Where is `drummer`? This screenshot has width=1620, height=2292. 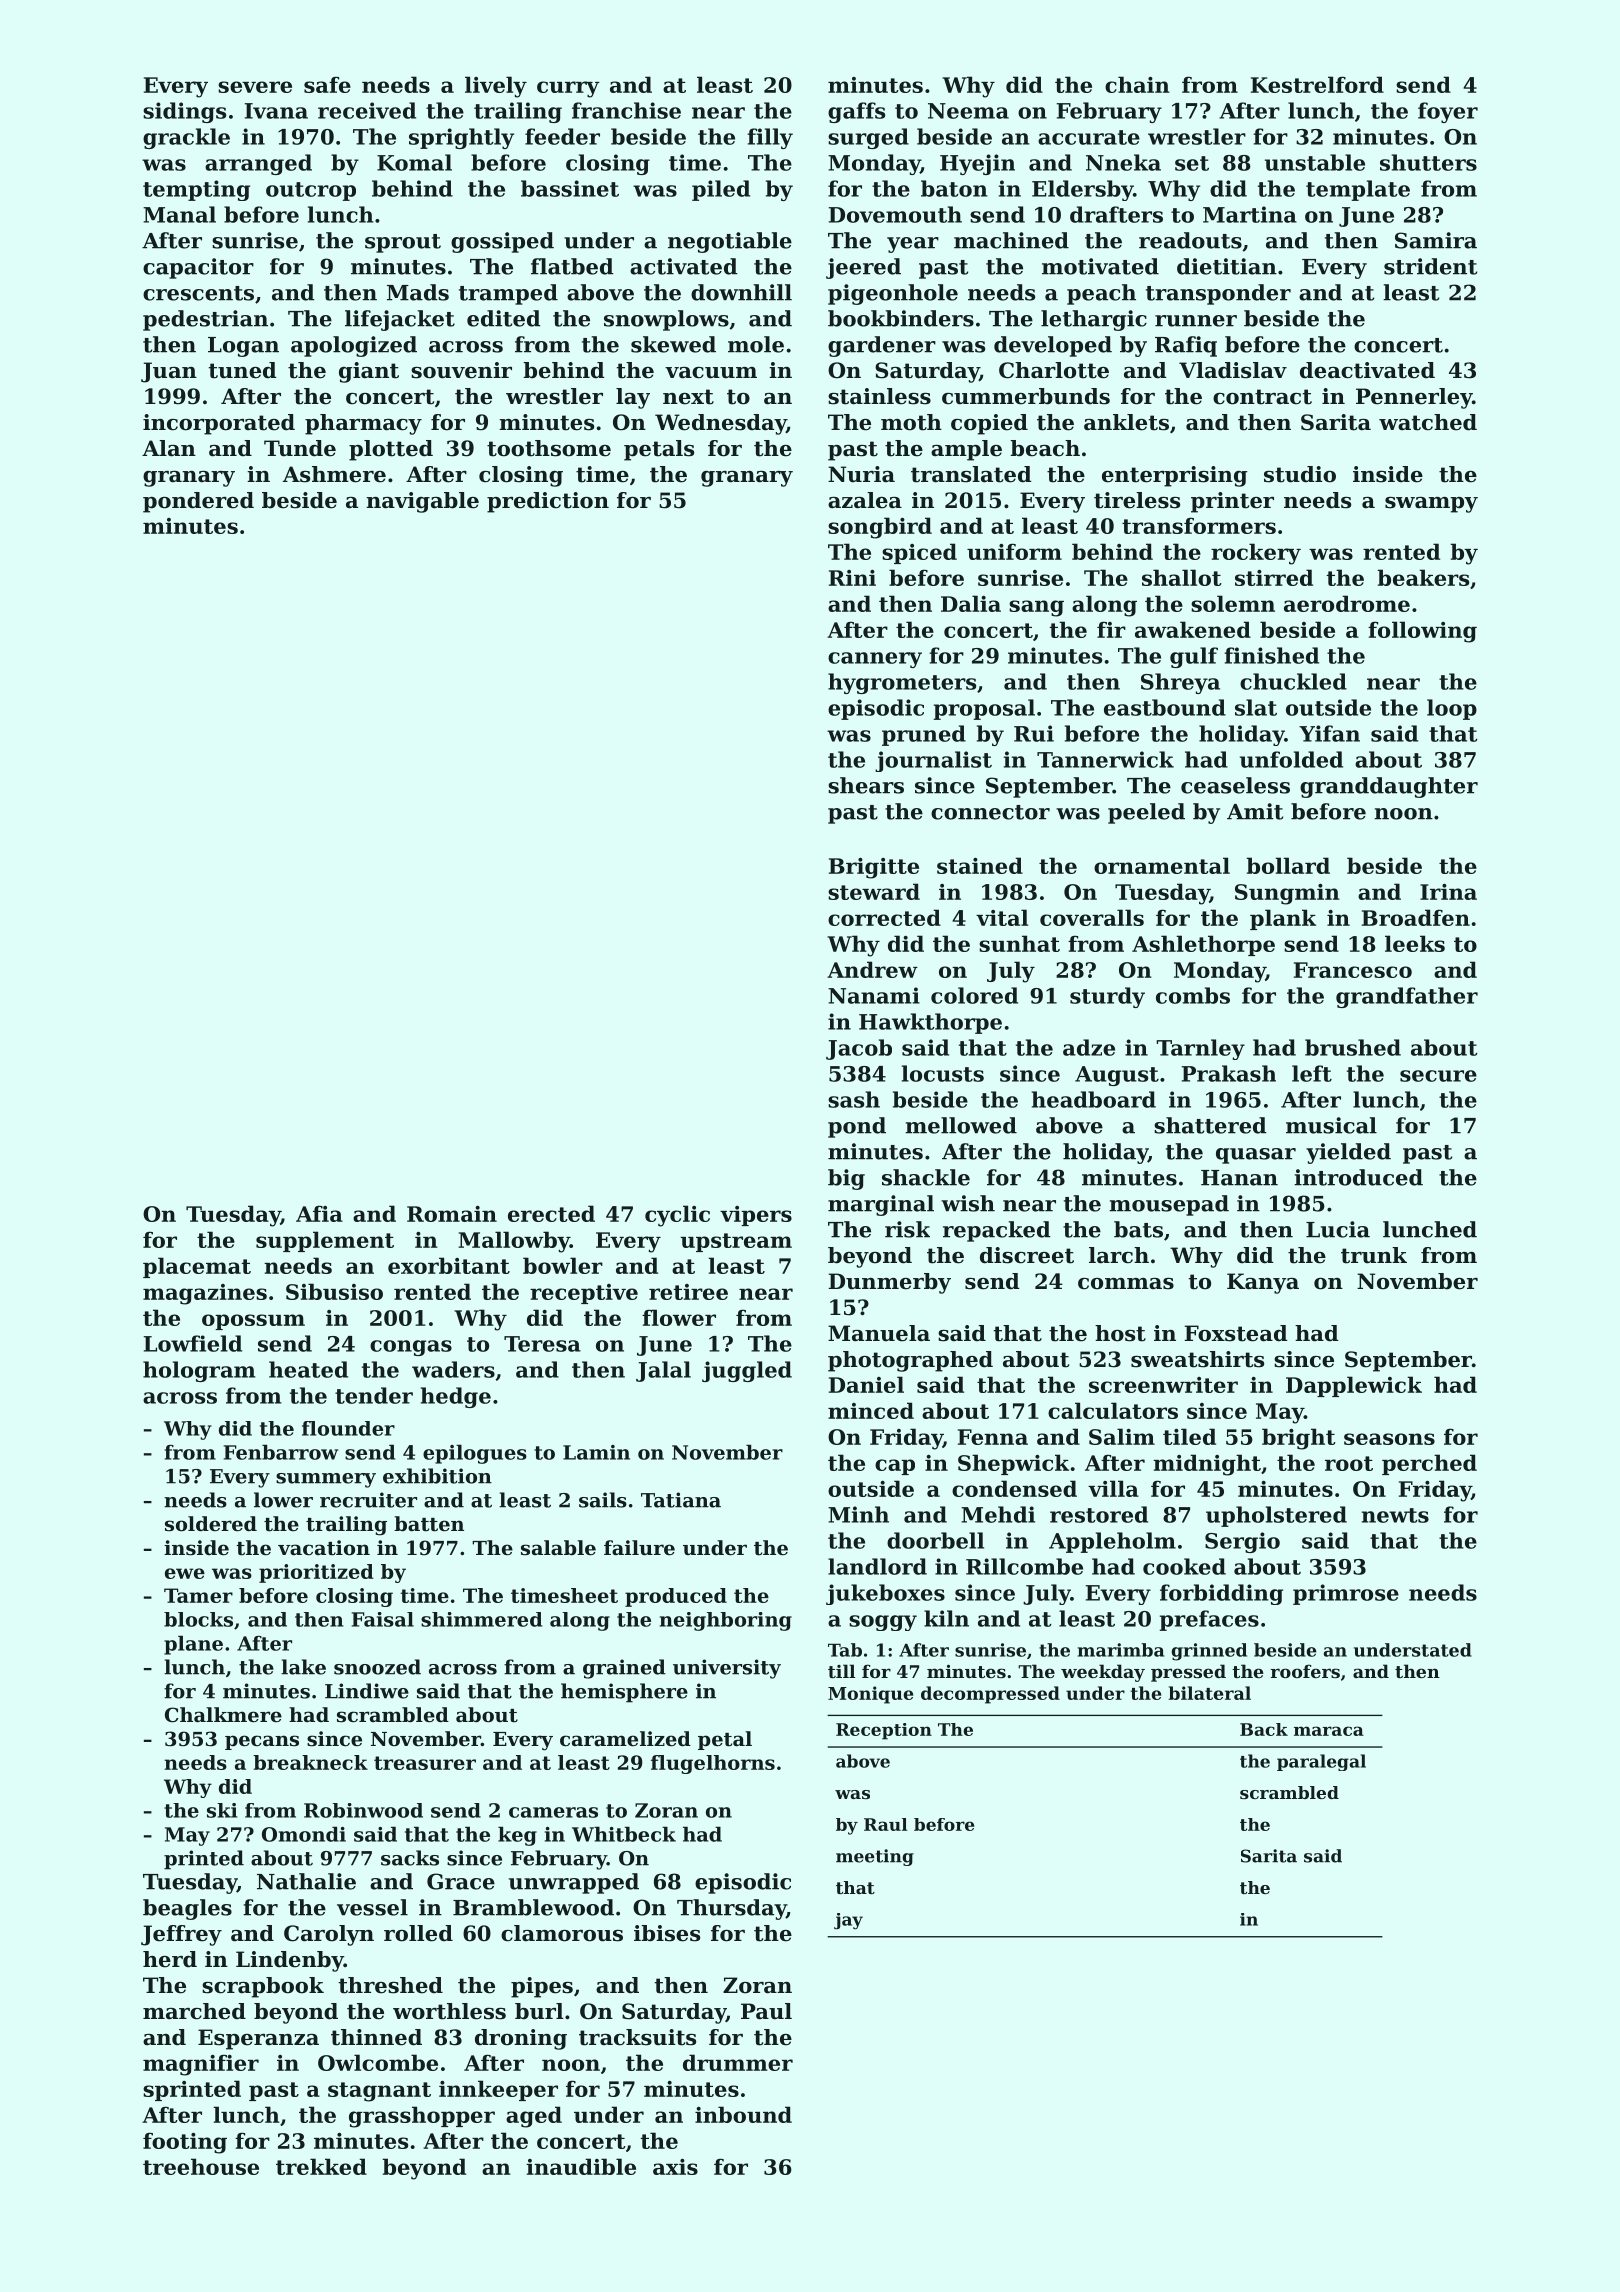
drummer is located at coordinates (738, 2062).
